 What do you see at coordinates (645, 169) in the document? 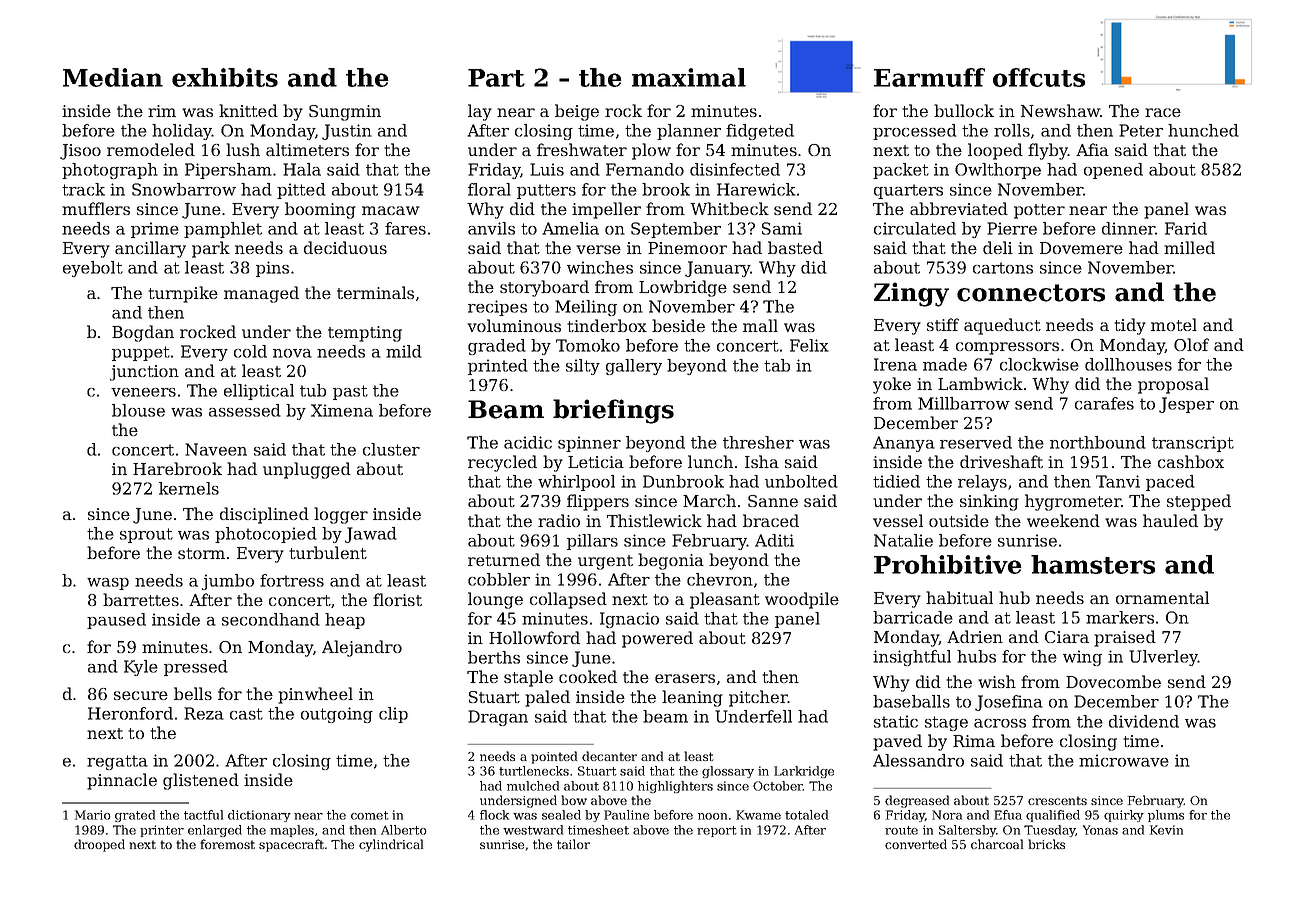
I see `Fernando` at bounding box center [645, 169].
